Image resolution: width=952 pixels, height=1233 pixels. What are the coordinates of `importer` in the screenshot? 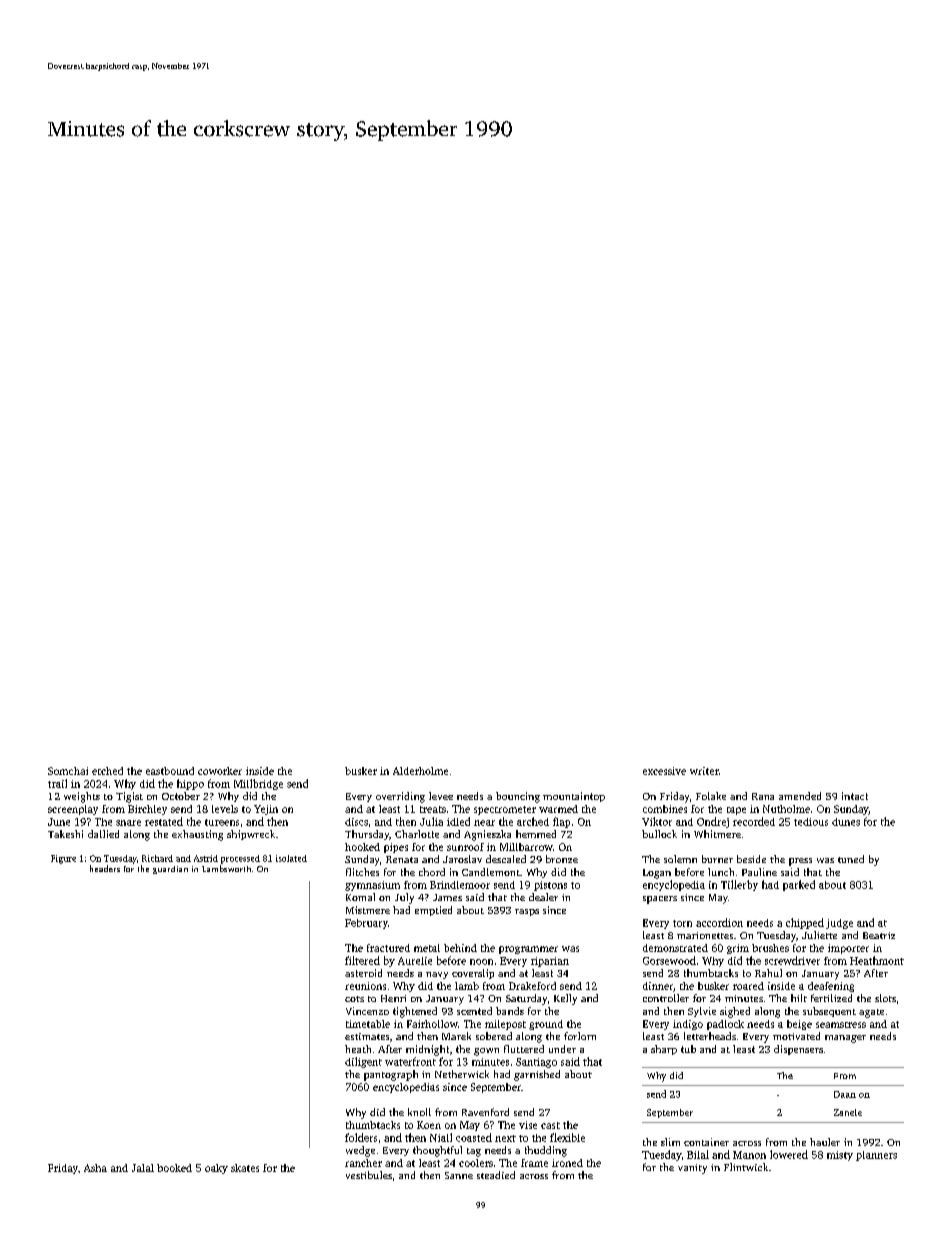 It's located at (848, 949).
